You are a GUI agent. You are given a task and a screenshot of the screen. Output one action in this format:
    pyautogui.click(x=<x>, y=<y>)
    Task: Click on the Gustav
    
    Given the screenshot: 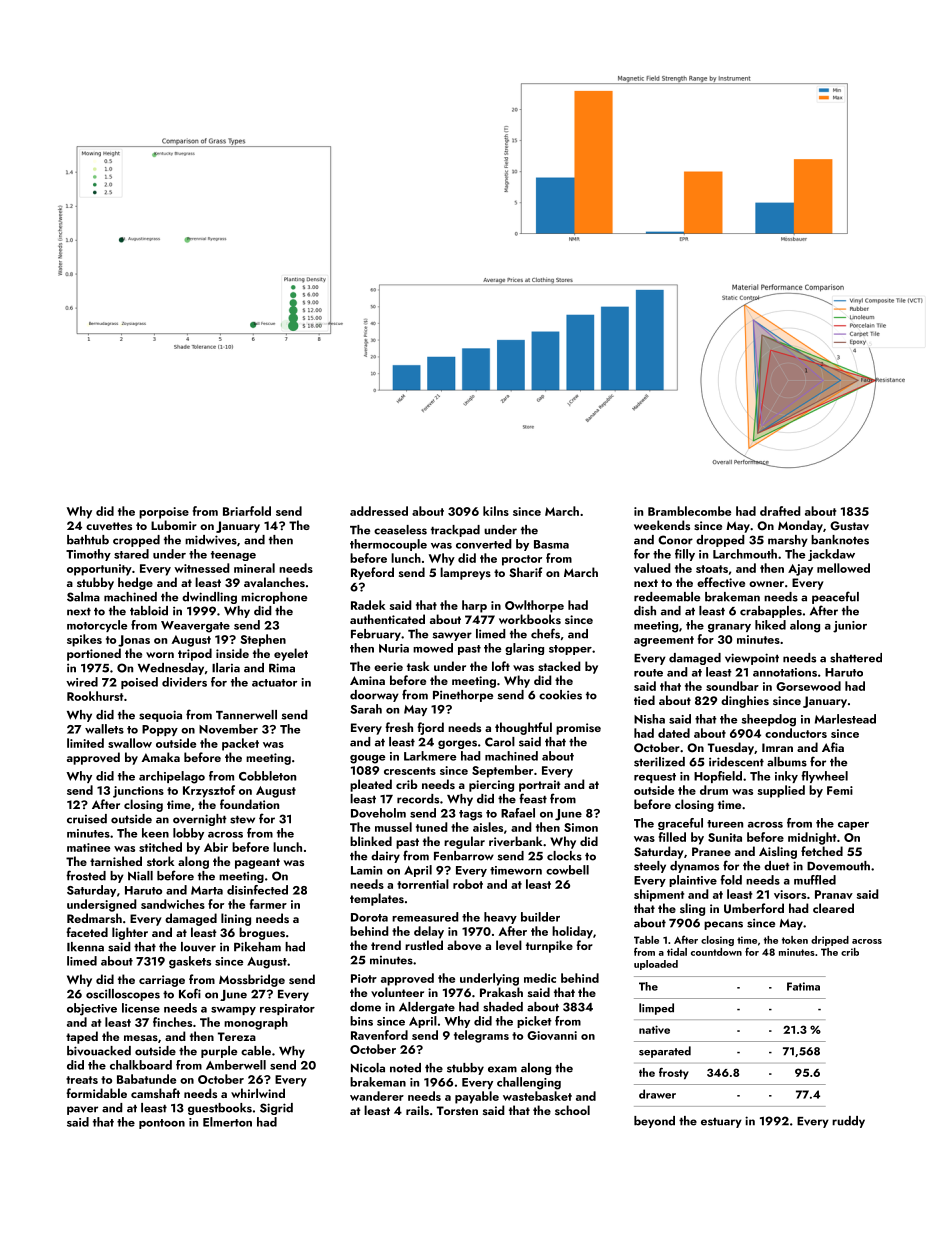 What is the action you would take?
    pyautogui.click(x=849, y=526)
